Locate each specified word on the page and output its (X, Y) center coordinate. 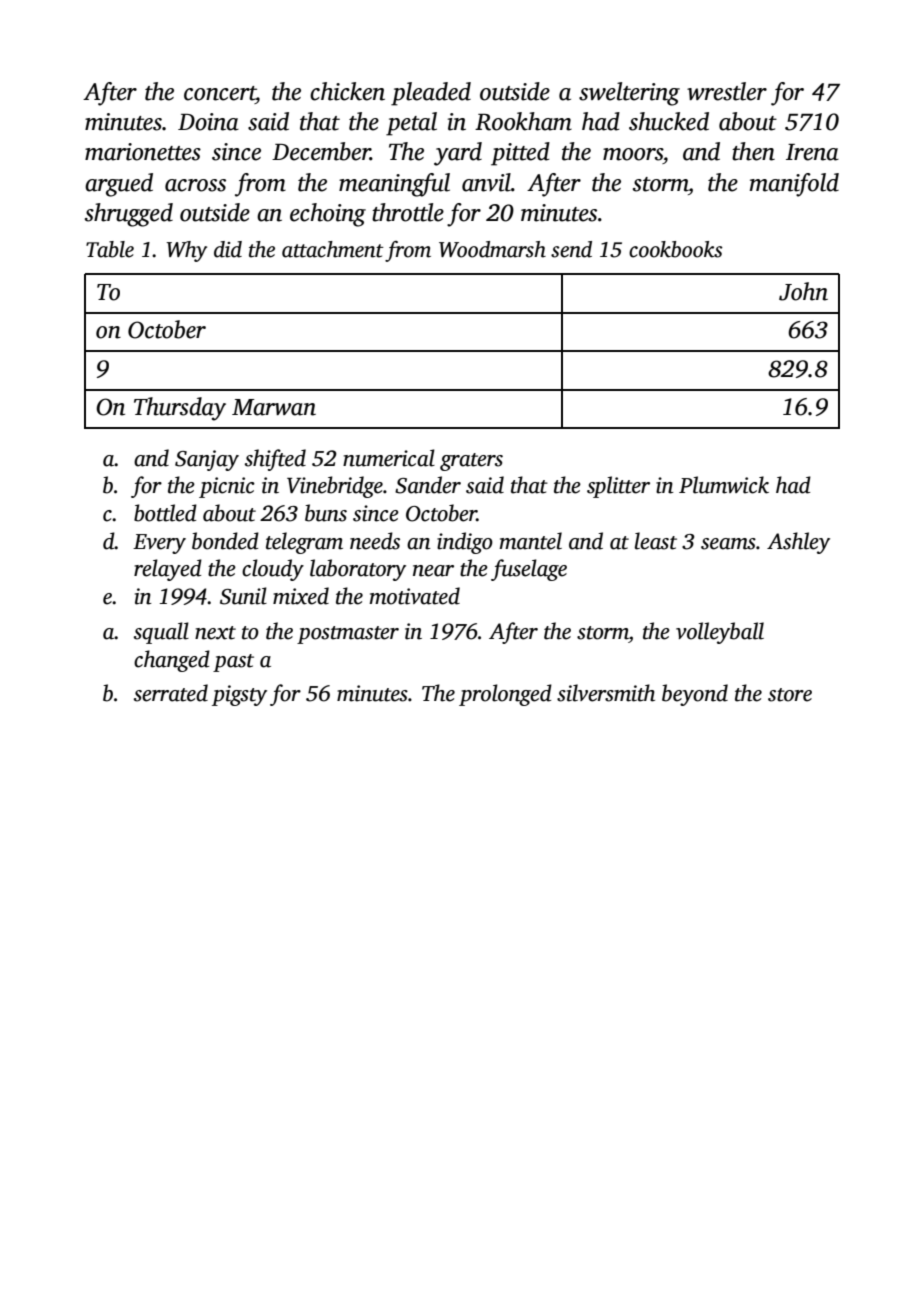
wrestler (727, 91)
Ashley (798, 543)
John (803, 291)
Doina (208, 122)
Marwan (274, 407)
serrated (171, 693)
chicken (347, 91)
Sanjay (207, 460)
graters (471, 462)
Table (110, 249)
